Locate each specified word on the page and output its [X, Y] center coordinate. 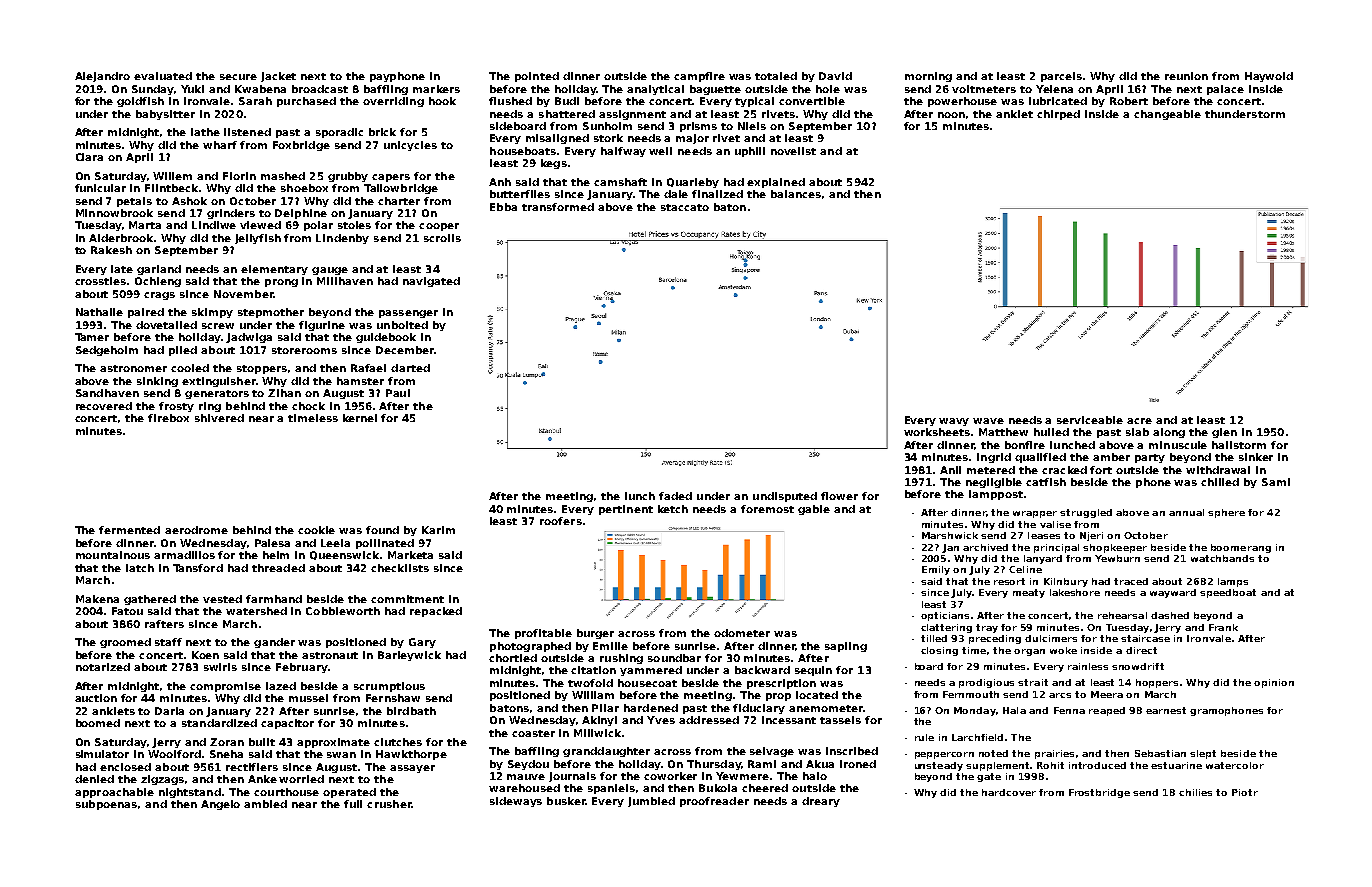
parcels [1061, 77]
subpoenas [106, 805]
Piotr [1245, 792]
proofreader [714, 802]
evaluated [163, 76]
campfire [699, 77]
